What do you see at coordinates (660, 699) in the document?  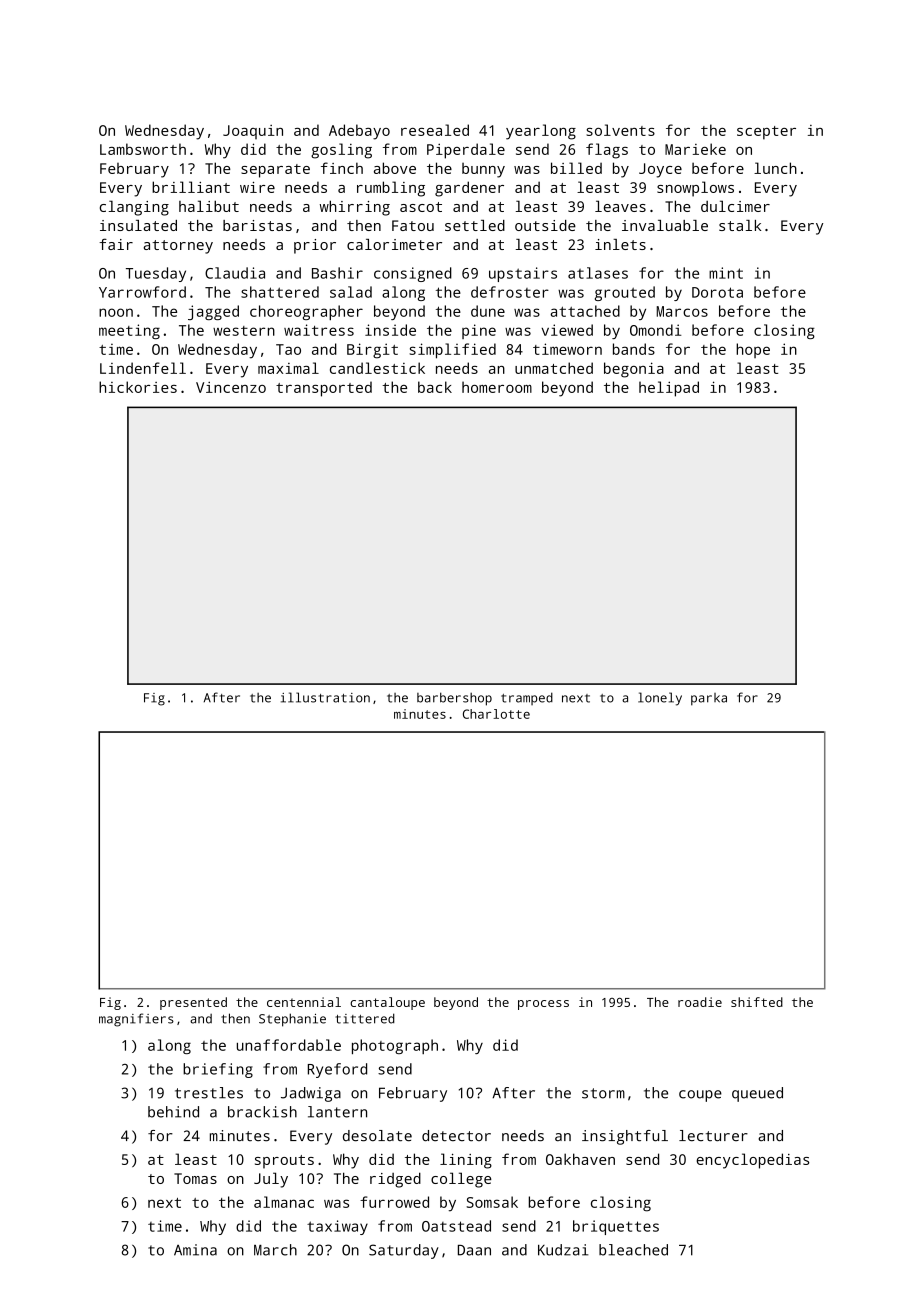 I see `lonely` at bounding box center [660, 699].
